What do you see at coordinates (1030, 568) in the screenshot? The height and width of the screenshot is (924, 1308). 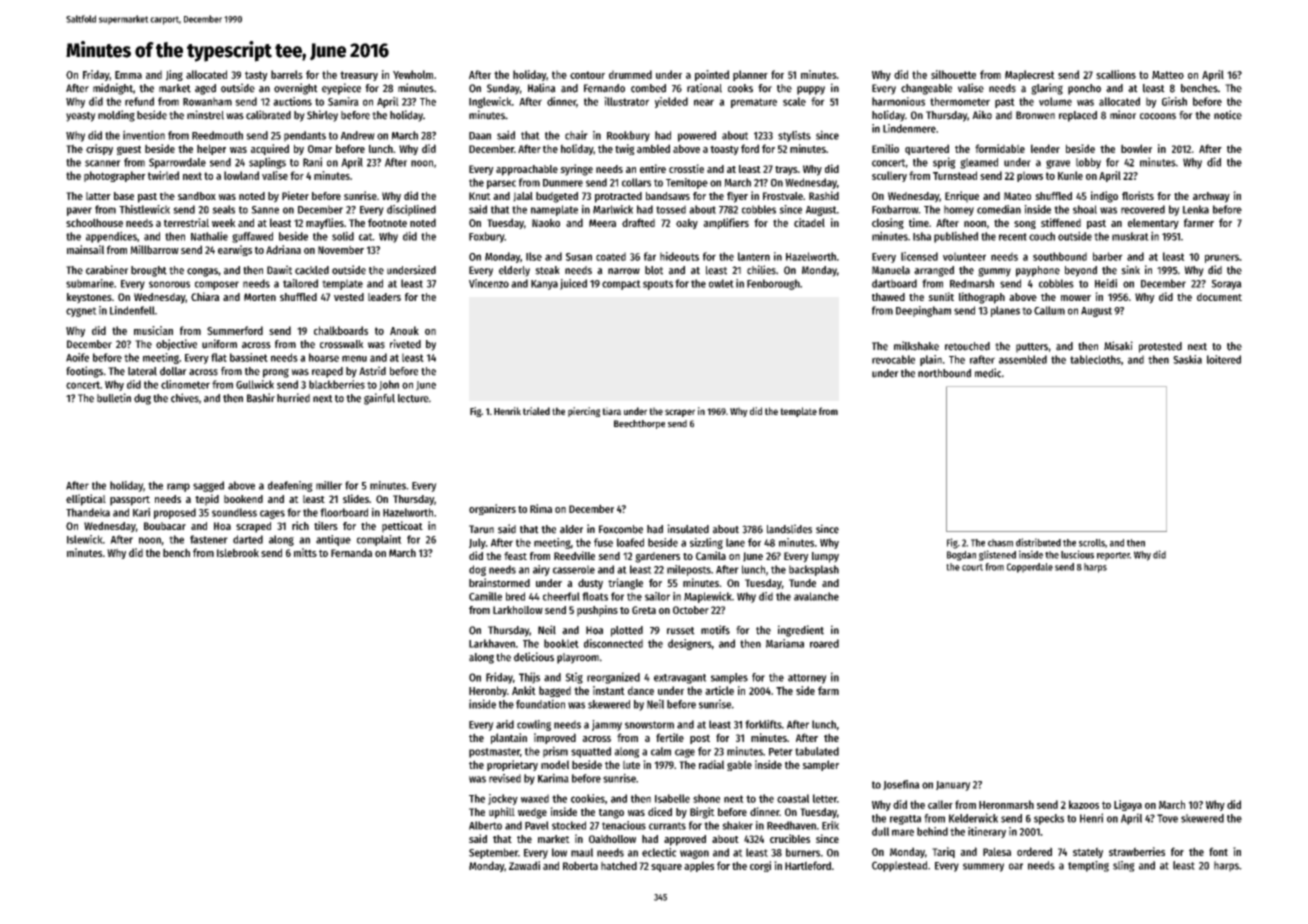 I see `Copperdale` at bounding box center [1030, 568].
